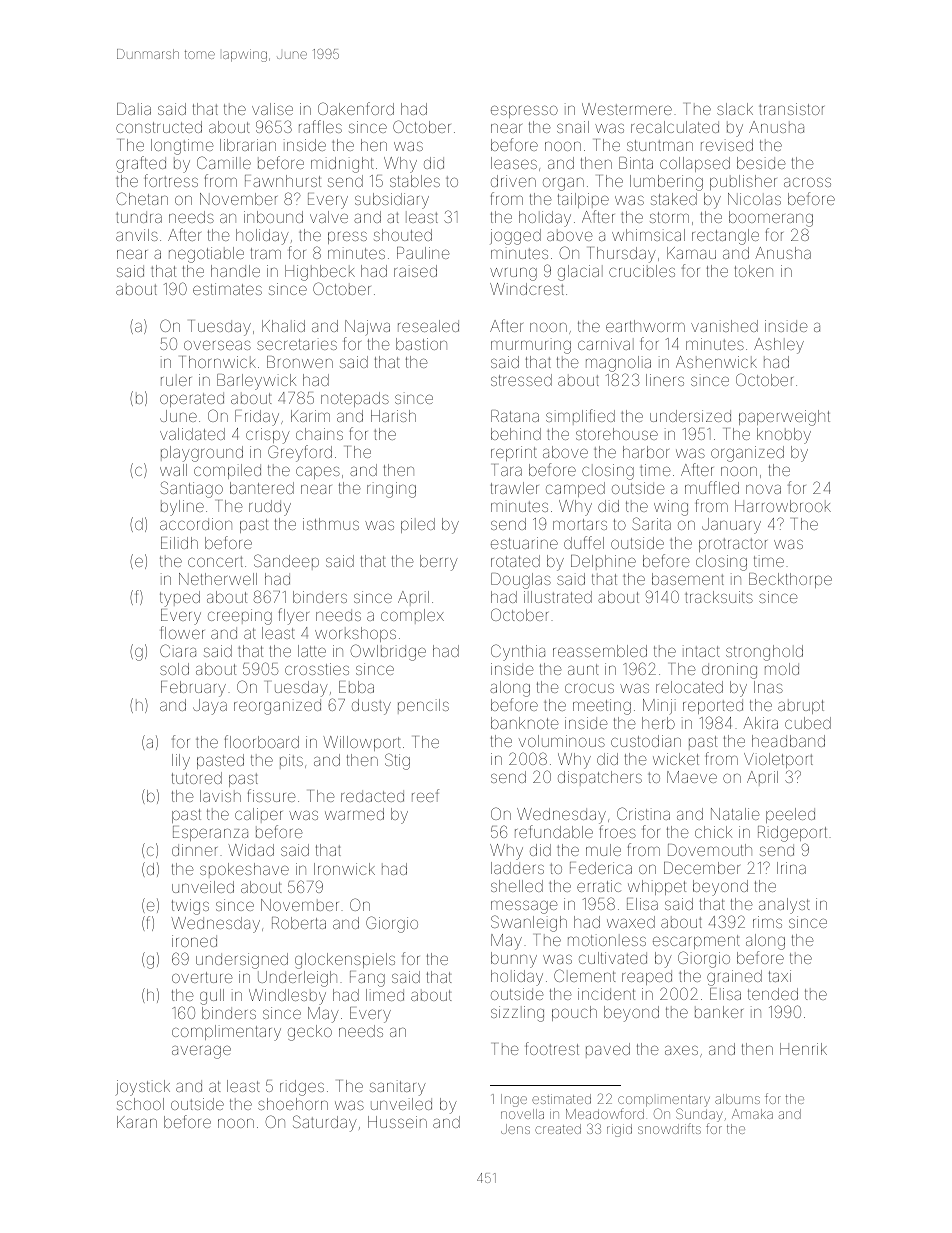 Image resolution: width=952 pixels, height=1233 pixels. I want to click on leases, so click(514, 163).
